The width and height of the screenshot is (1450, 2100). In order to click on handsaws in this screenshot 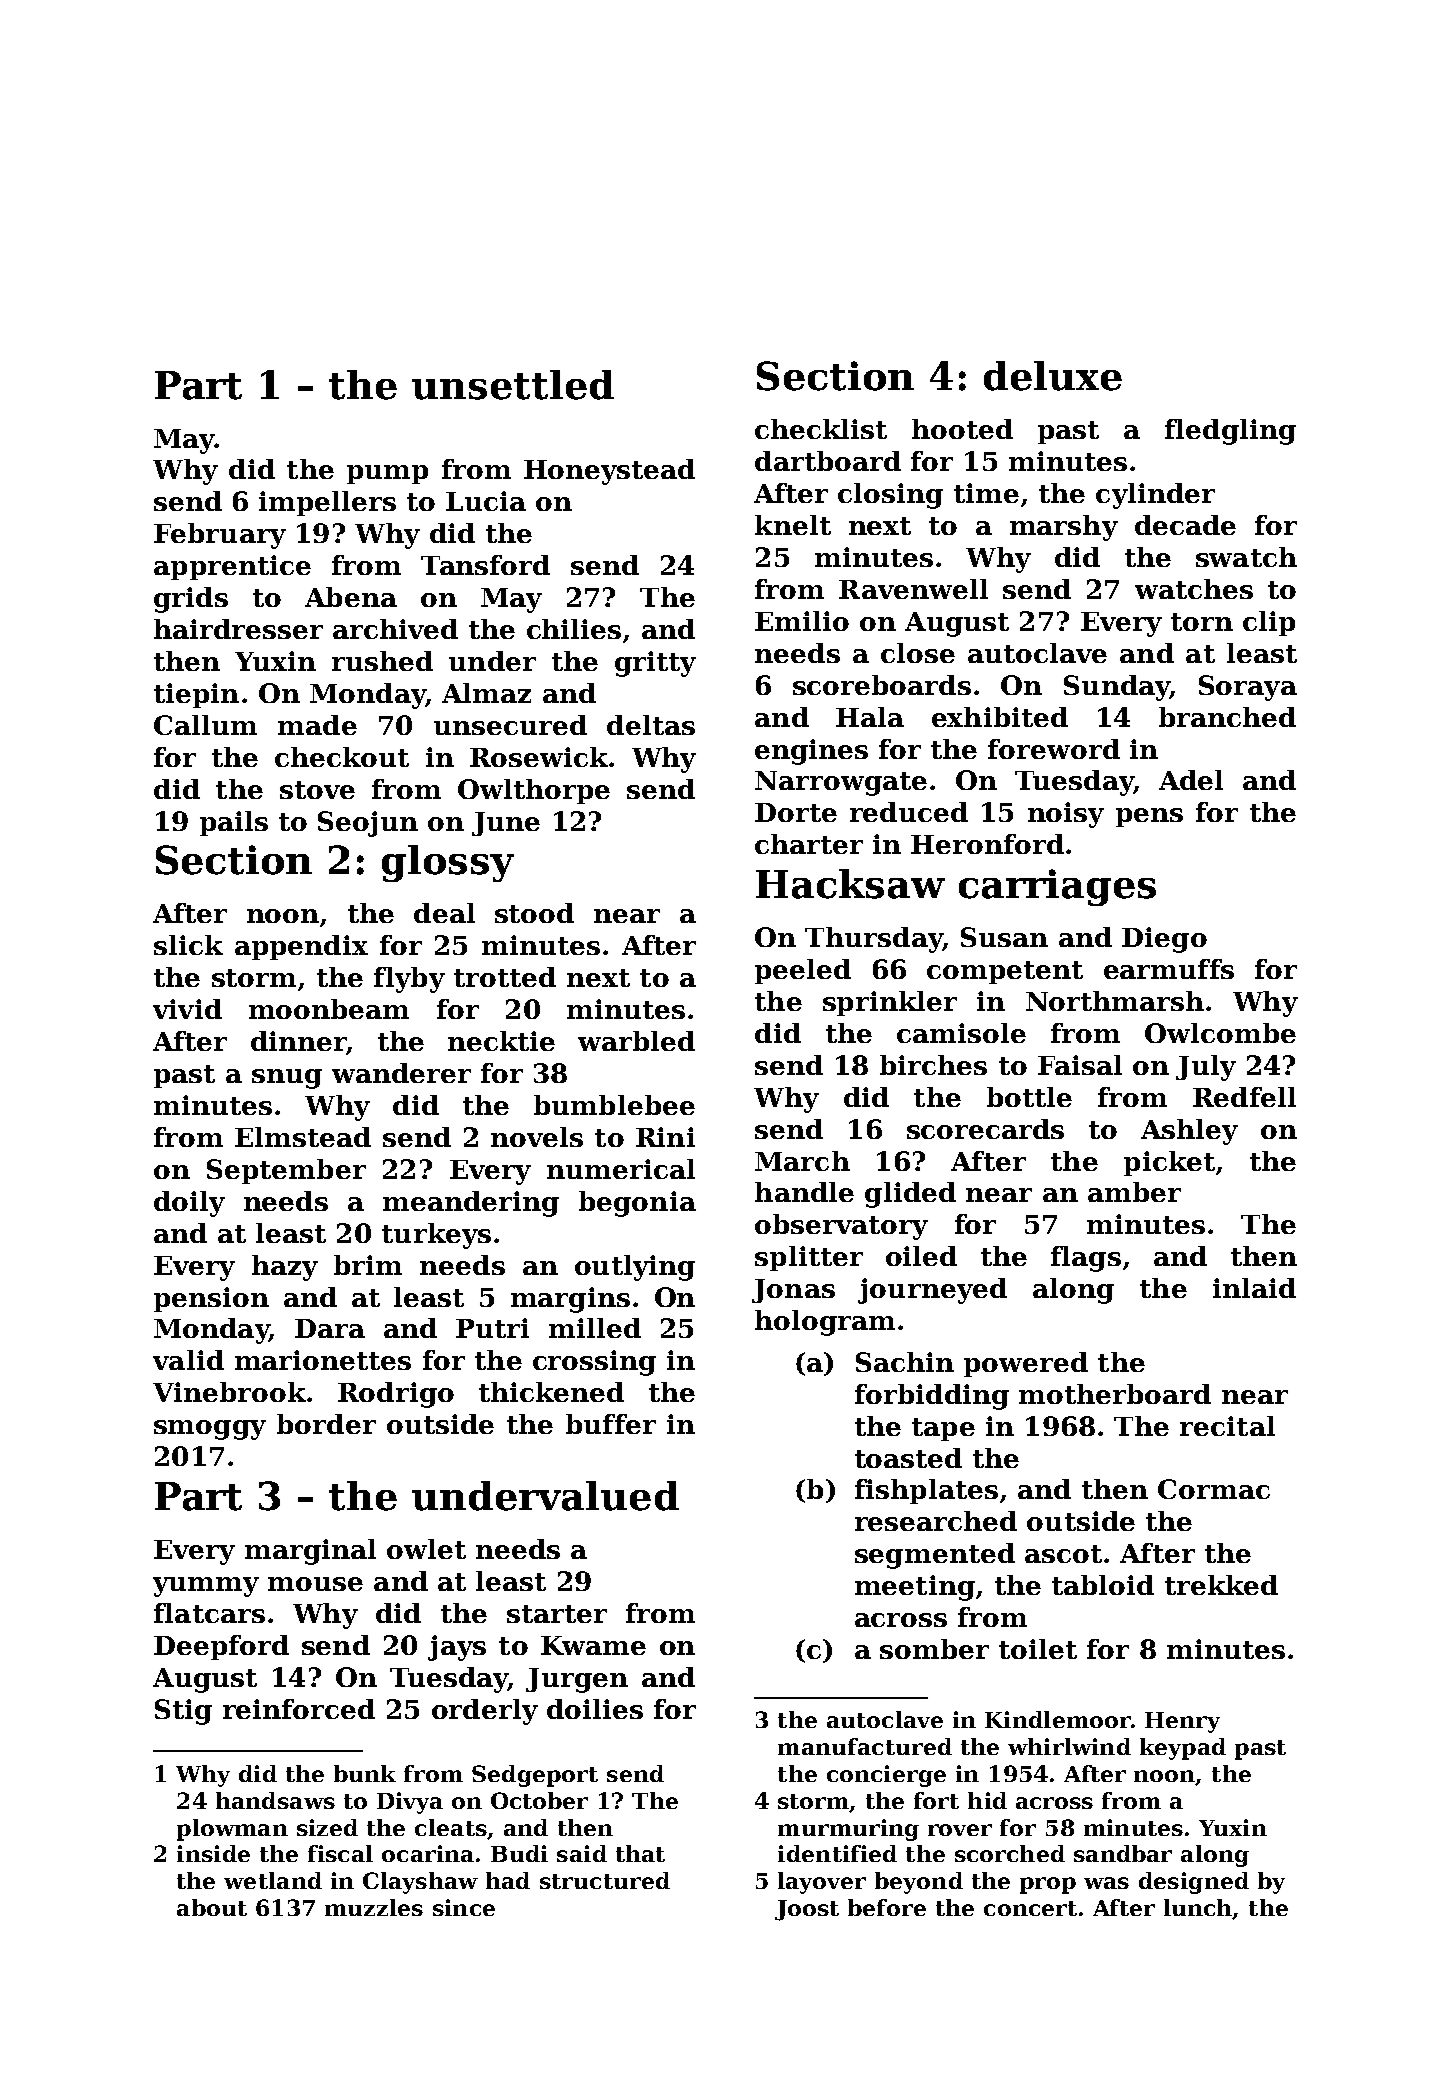, I will do `click(275, 1800)`.
